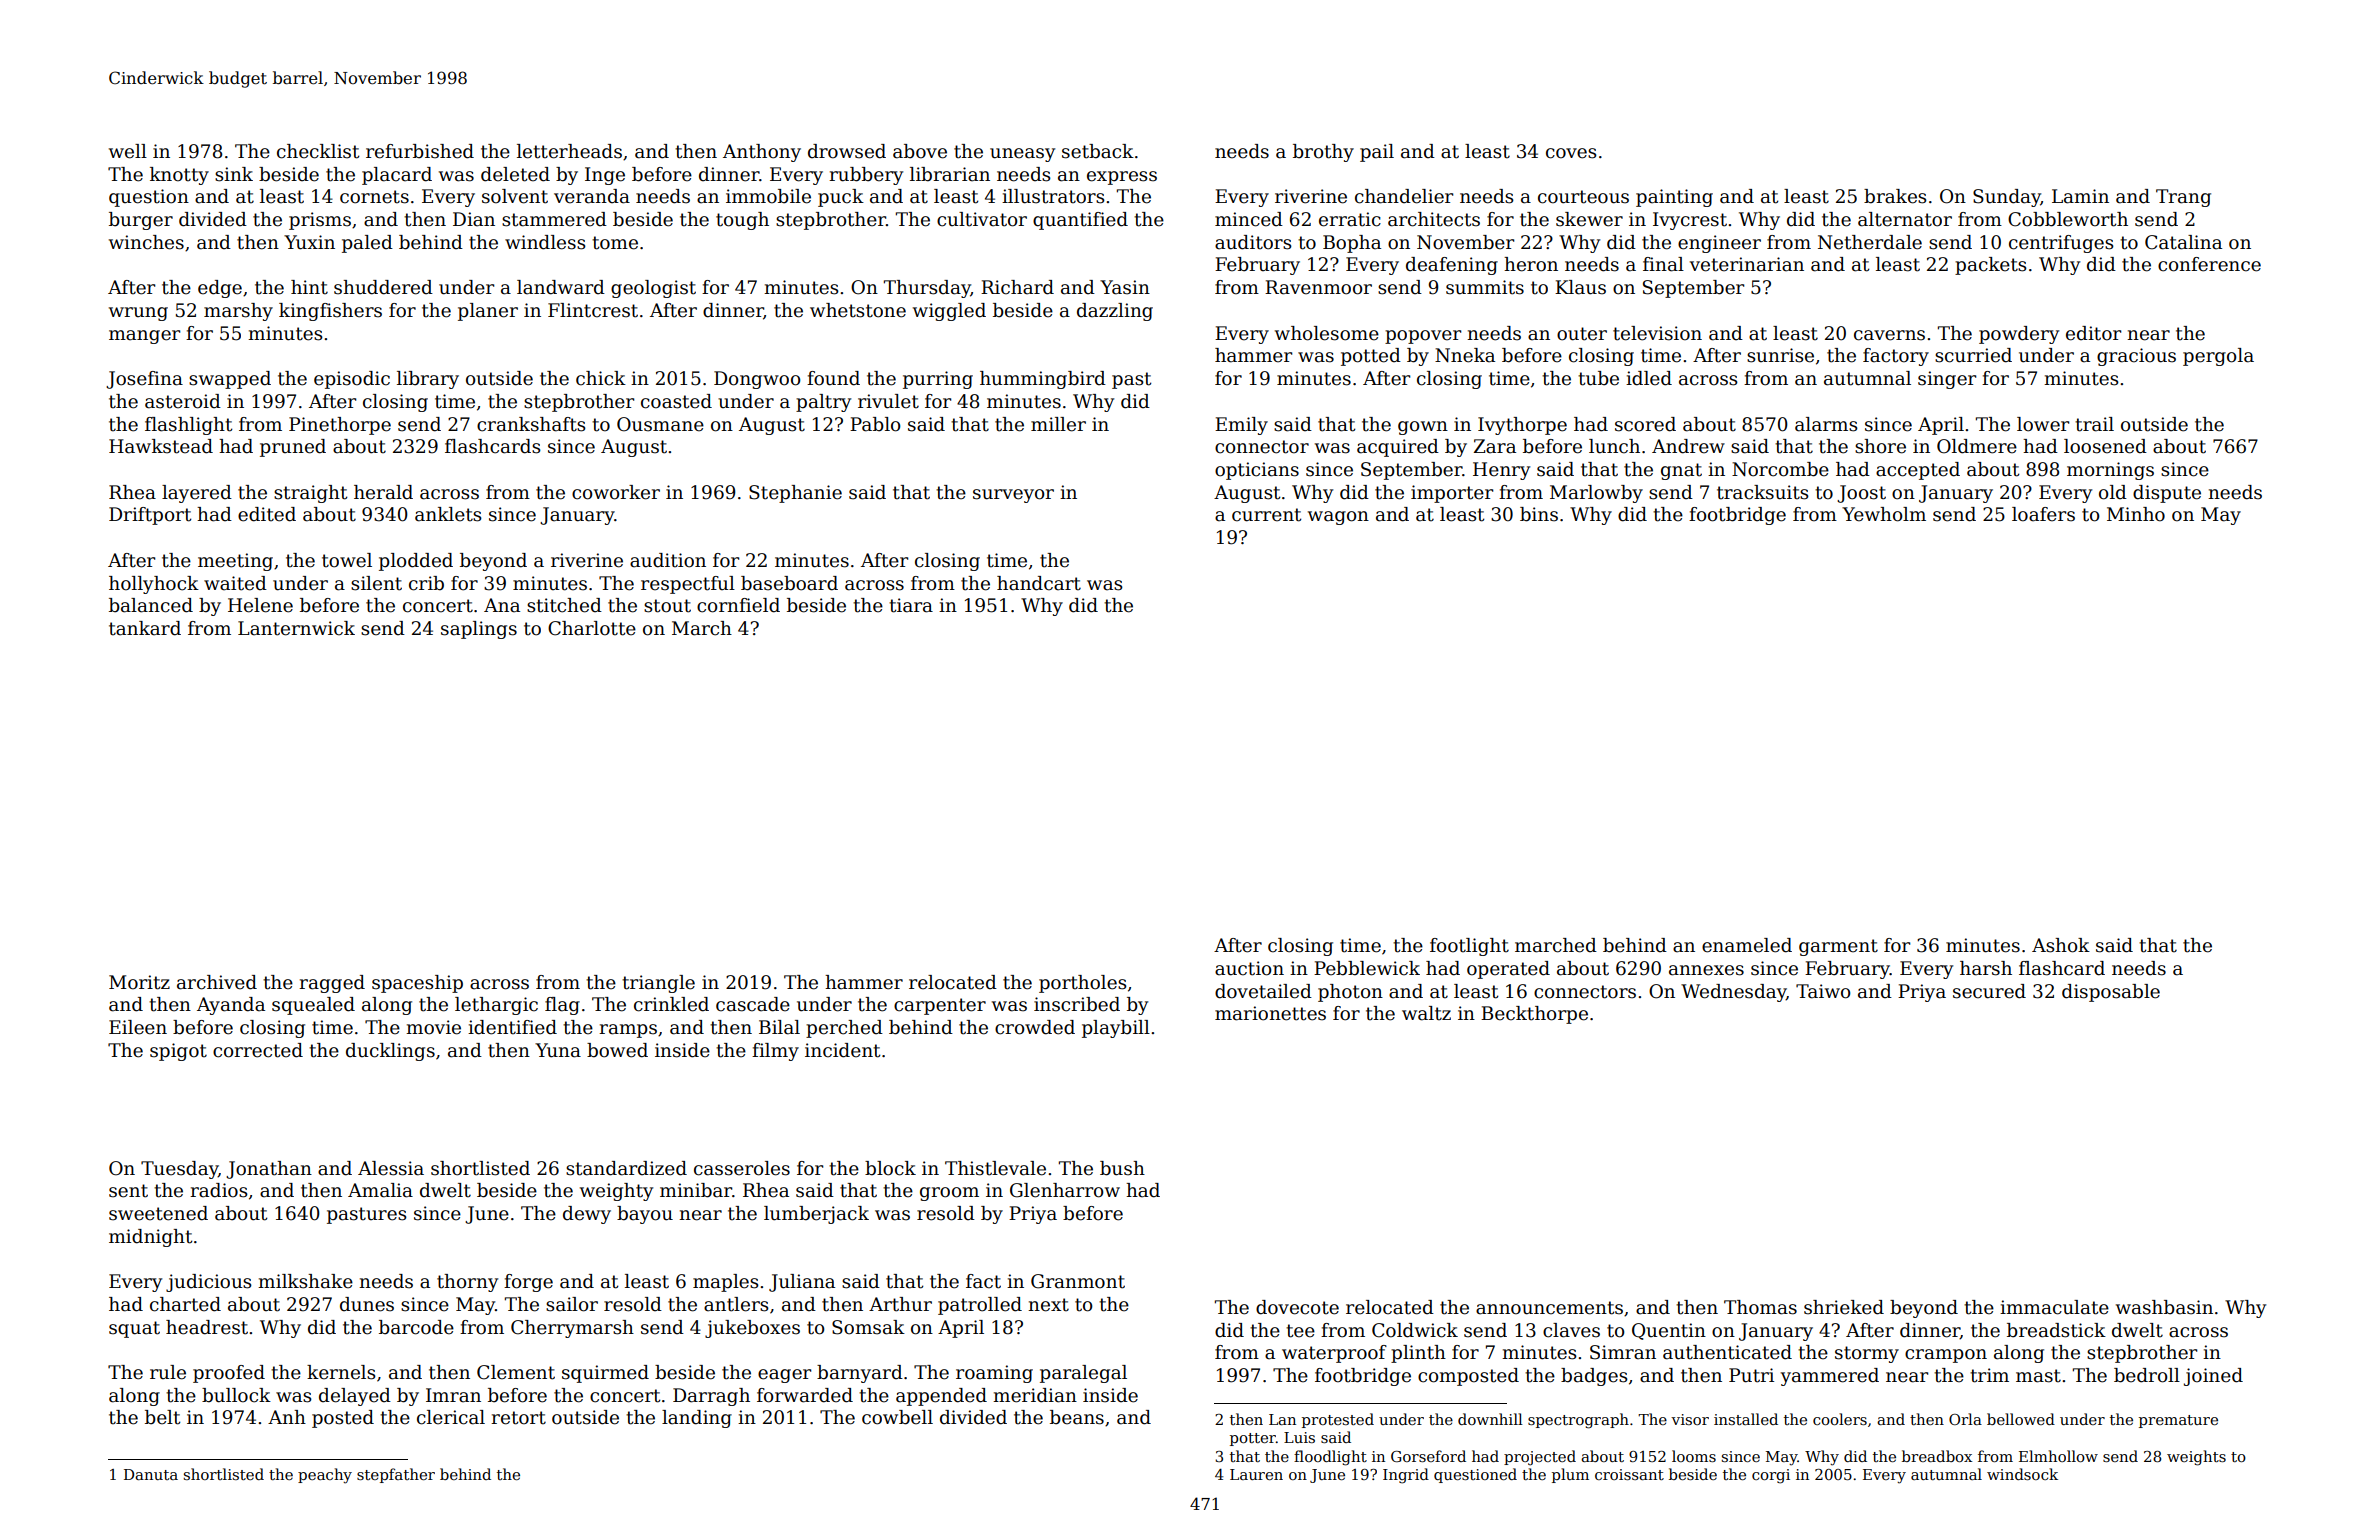 The height and width of the page is (1540, 2380). Describe the element at coordinates (416, 562) in the page. I see `plodded` at that location.
